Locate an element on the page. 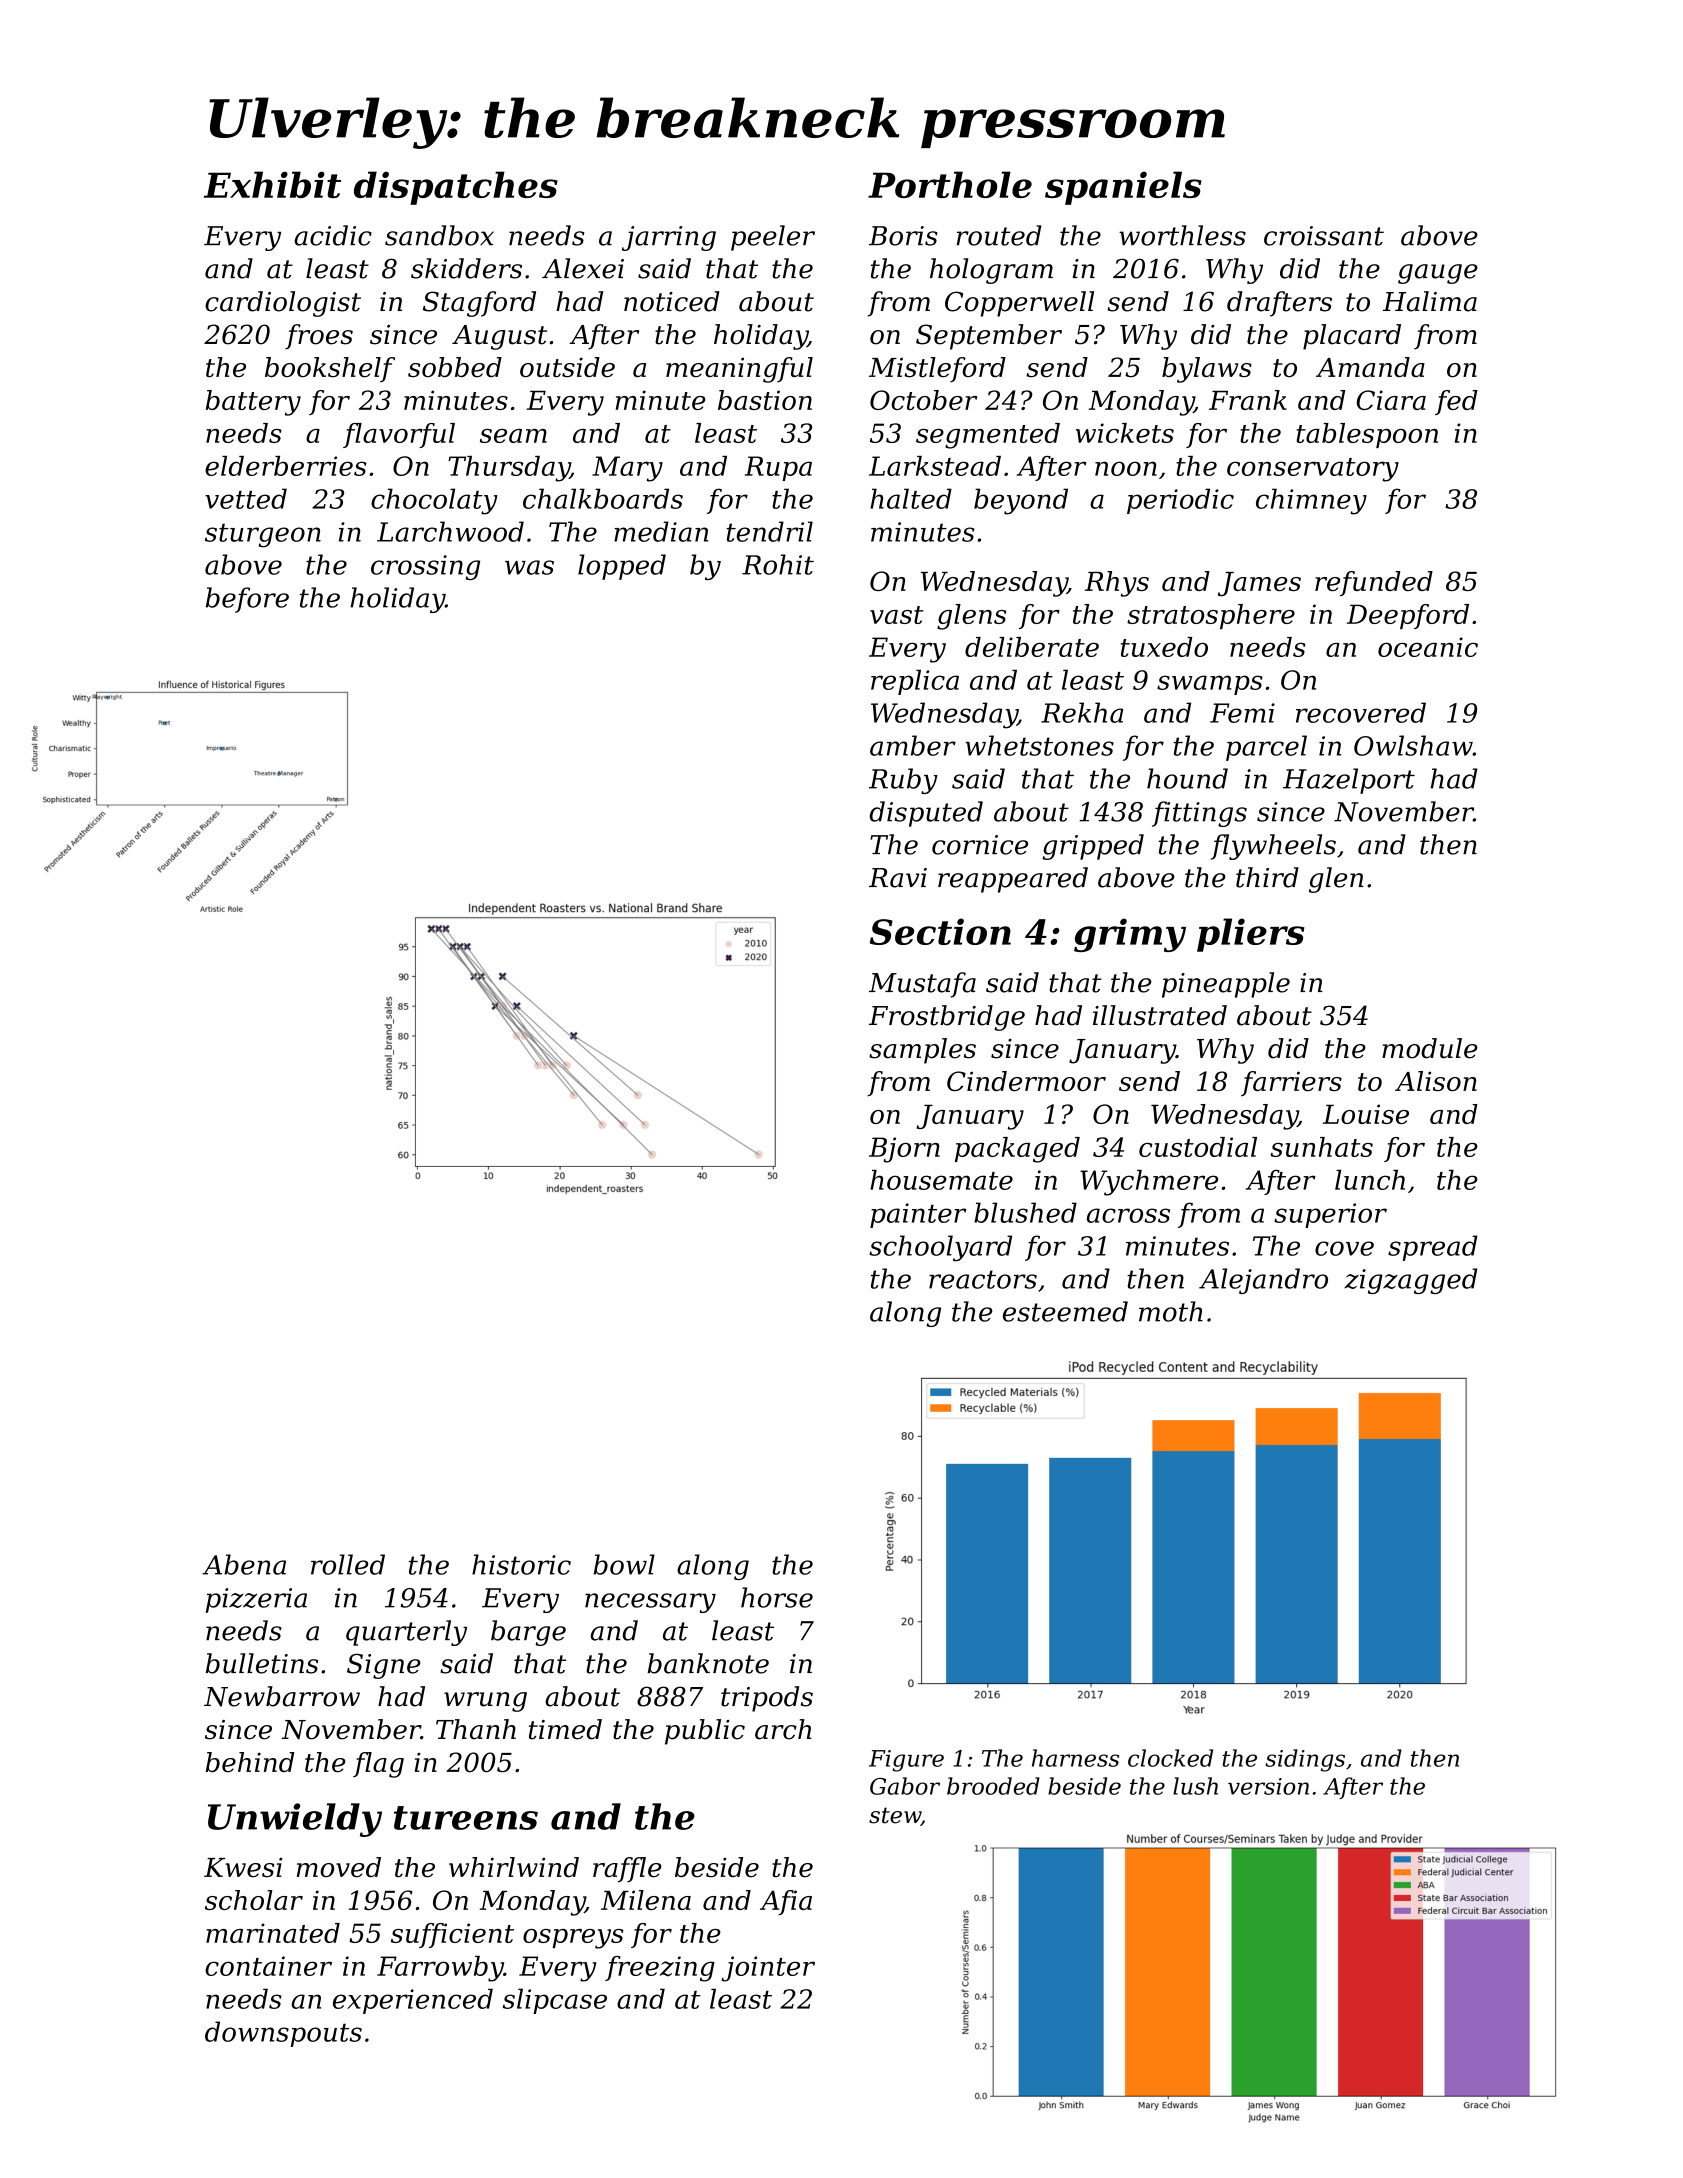 The width and height of the image is (1683, 2178). crossing is located at coordinates (425, 567).
